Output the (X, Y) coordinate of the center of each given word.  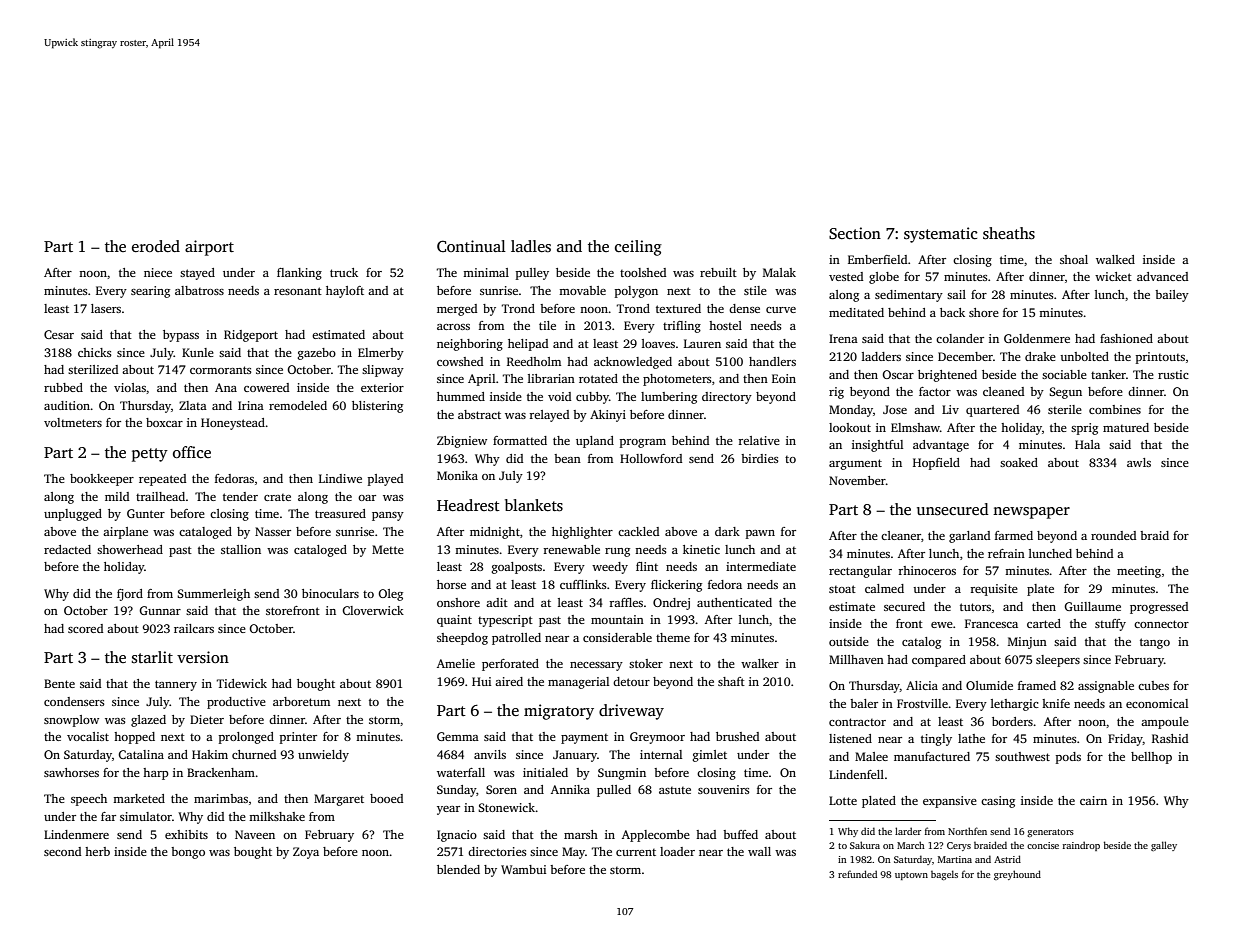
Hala (1087, 444)
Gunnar (160, 610)
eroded (156, 246)
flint (647, 566)
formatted (520, 440)
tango (1155, 643)
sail (956, 294)
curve (781, 310)
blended (458, 869)
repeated (162, 480)
